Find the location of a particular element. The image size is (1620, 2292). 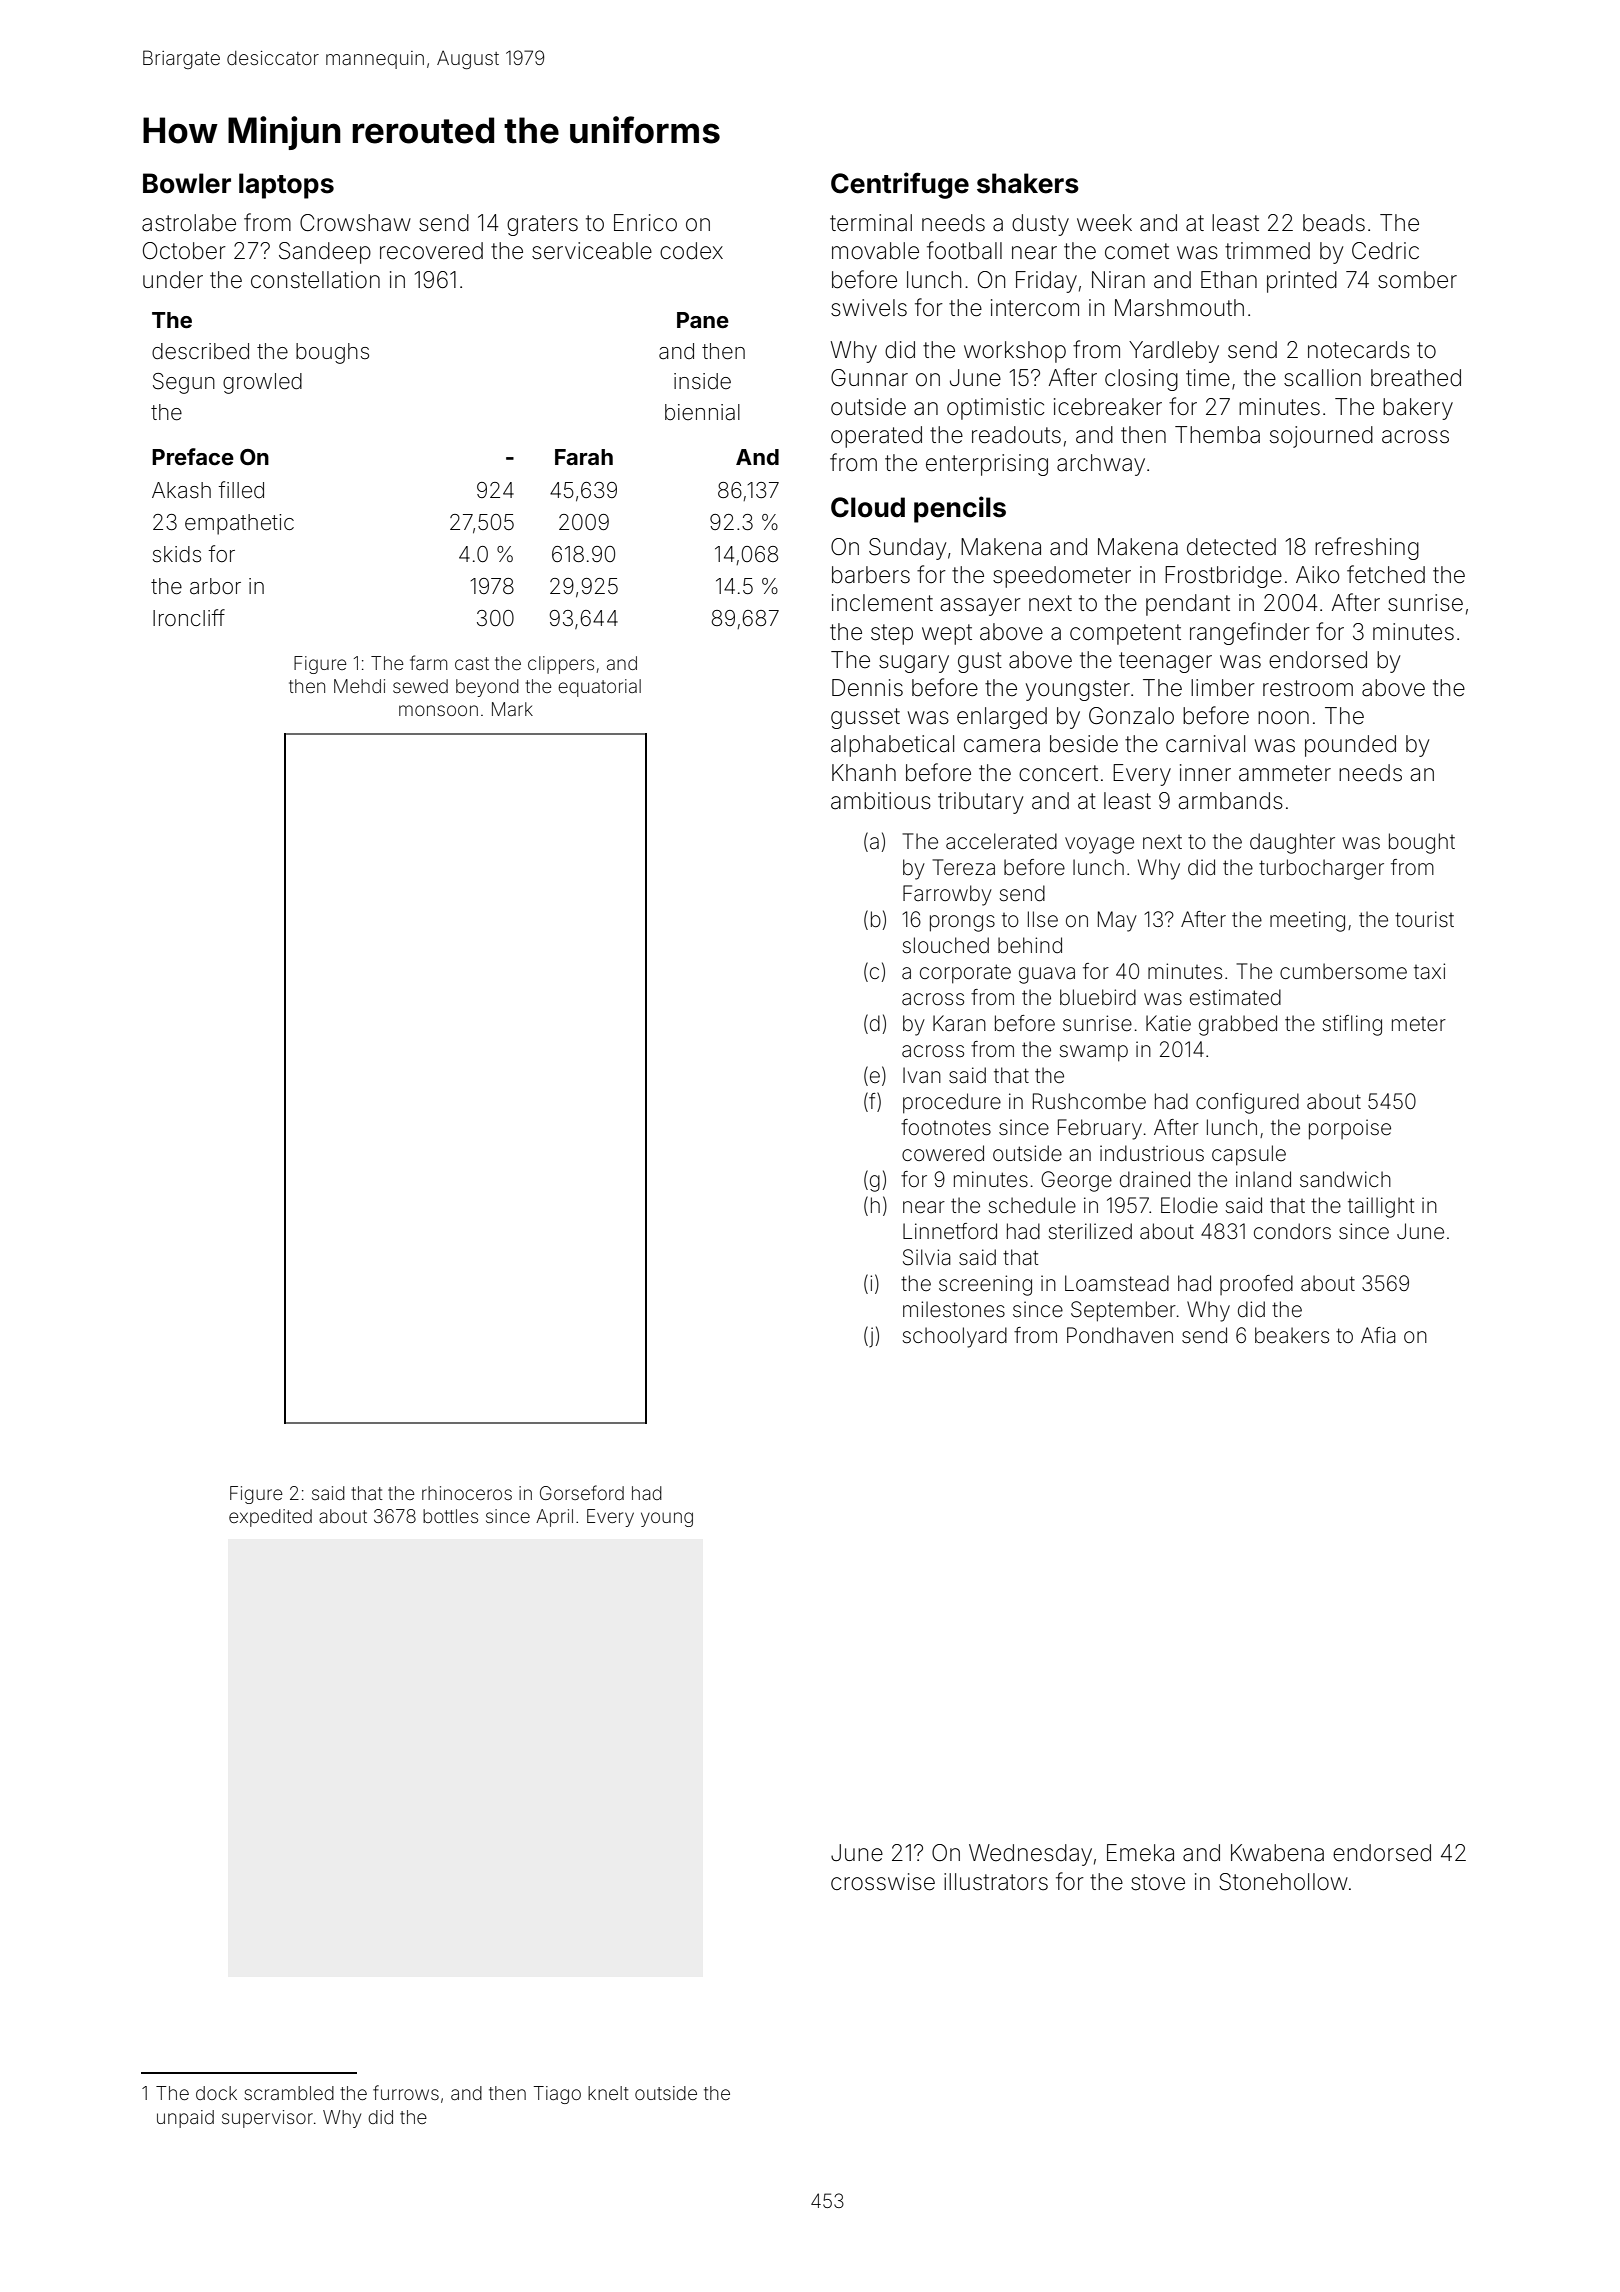

Pondhaven is located at coordinates (1120, 1335).
